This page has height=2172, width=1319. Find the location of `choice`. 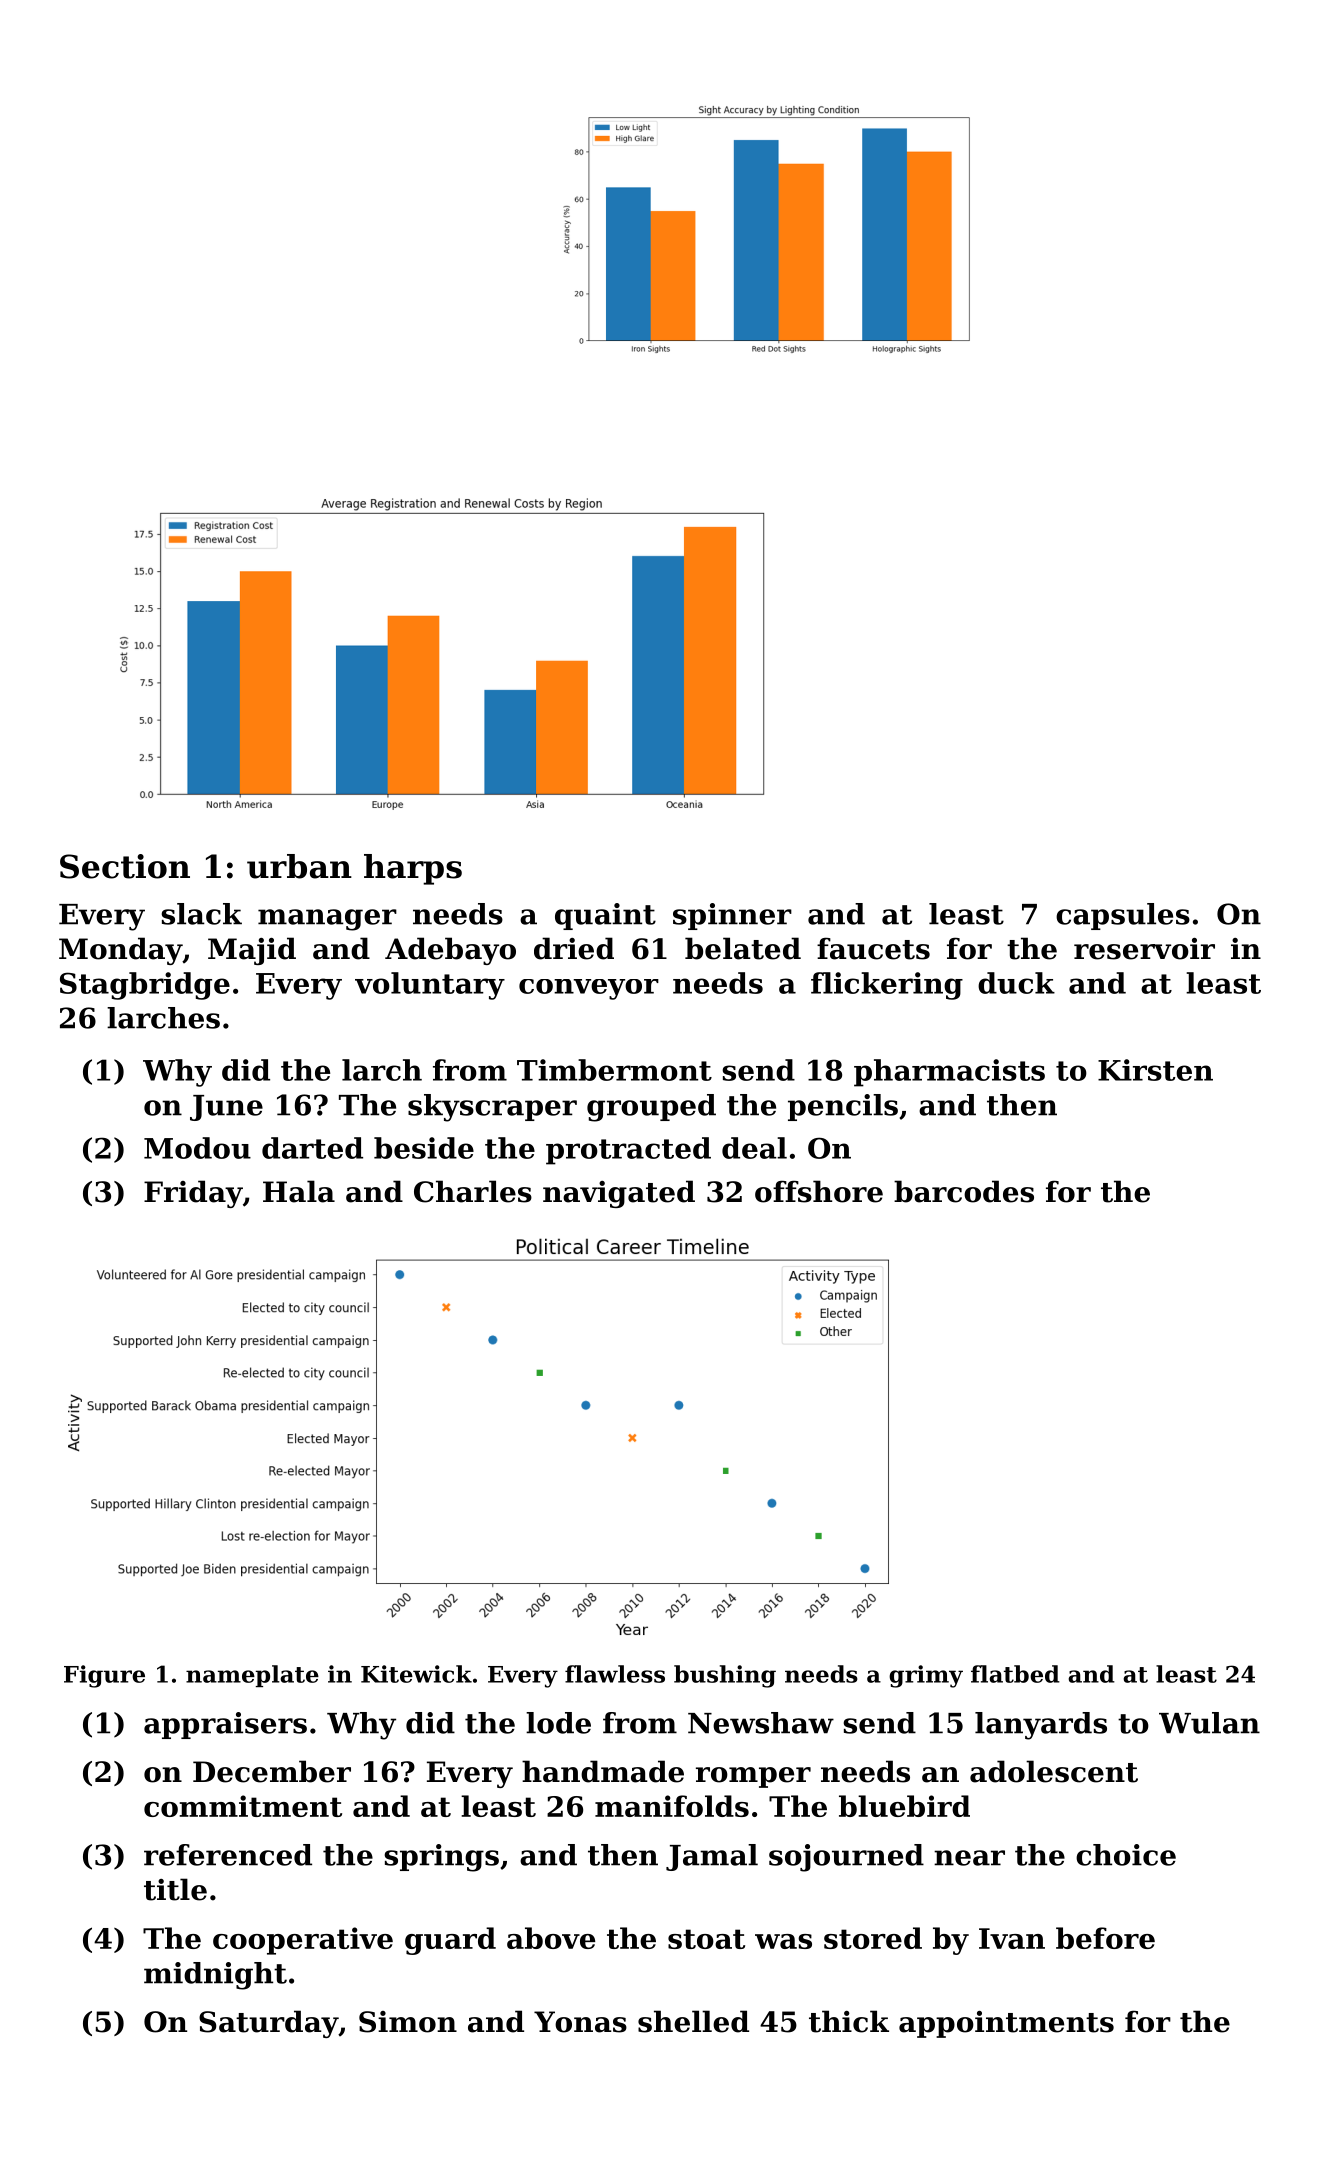

choice is located at coordinates (1126, 1855).
